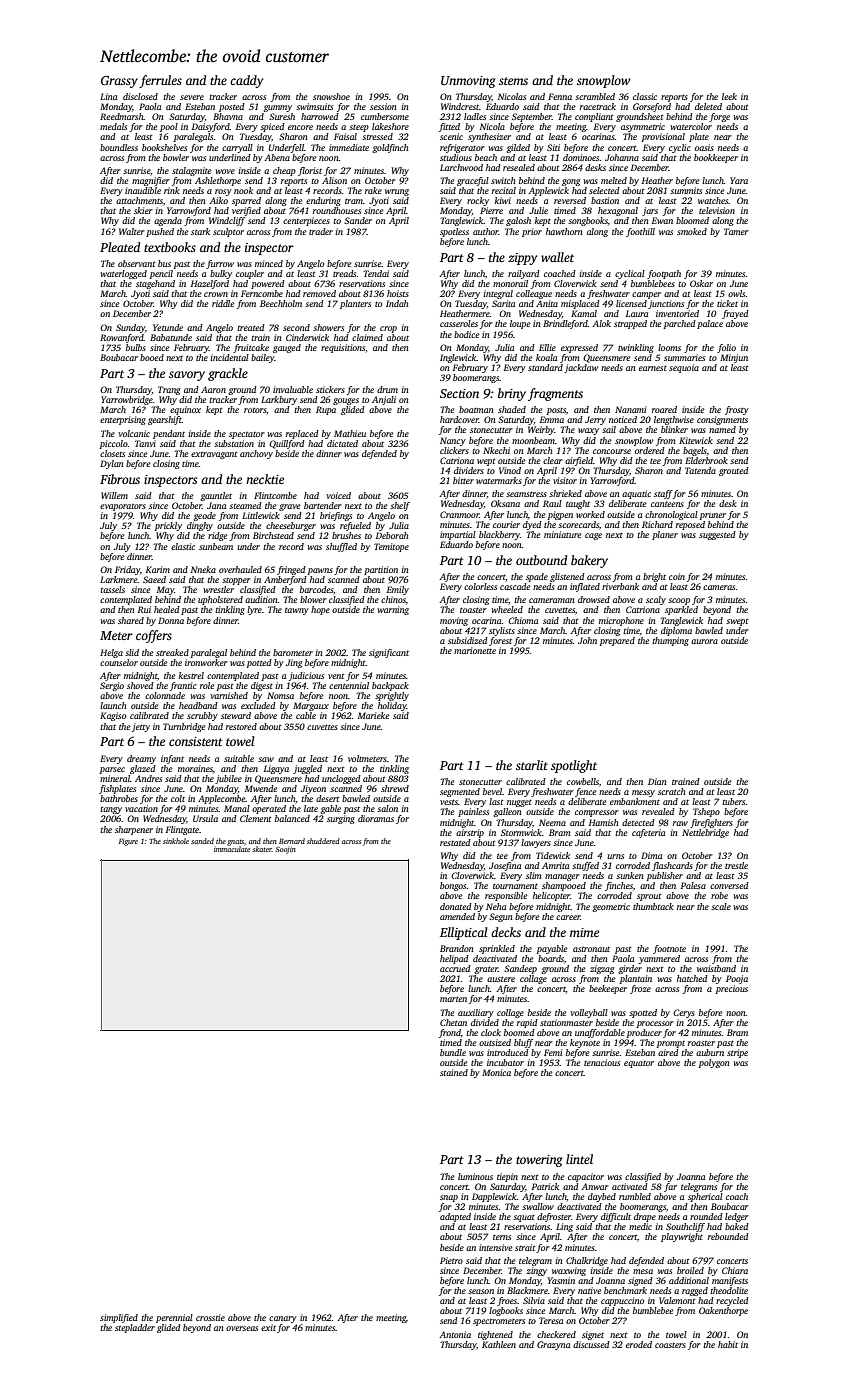 This screenshot has height=1400, width=849. What do you see at coordinates (729, 96) in the screenshot?
I see `leek` at bounding box center [729, 96].
